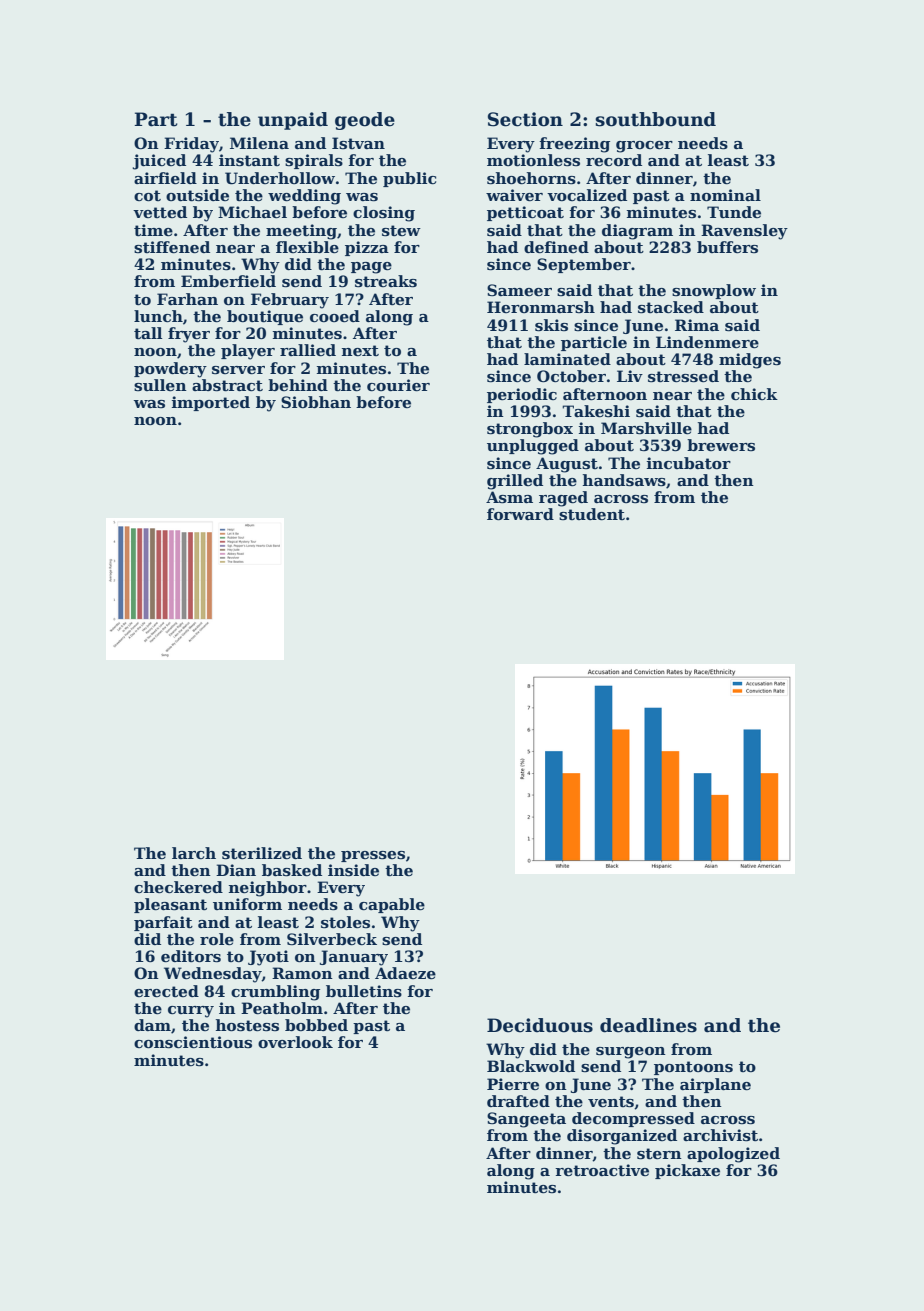 The width and height of the screenshot is (924, 1311). What do you see at coordinates (655, 119) in the screenshot?
I see `southbound` at bounding box center [655, 119].
